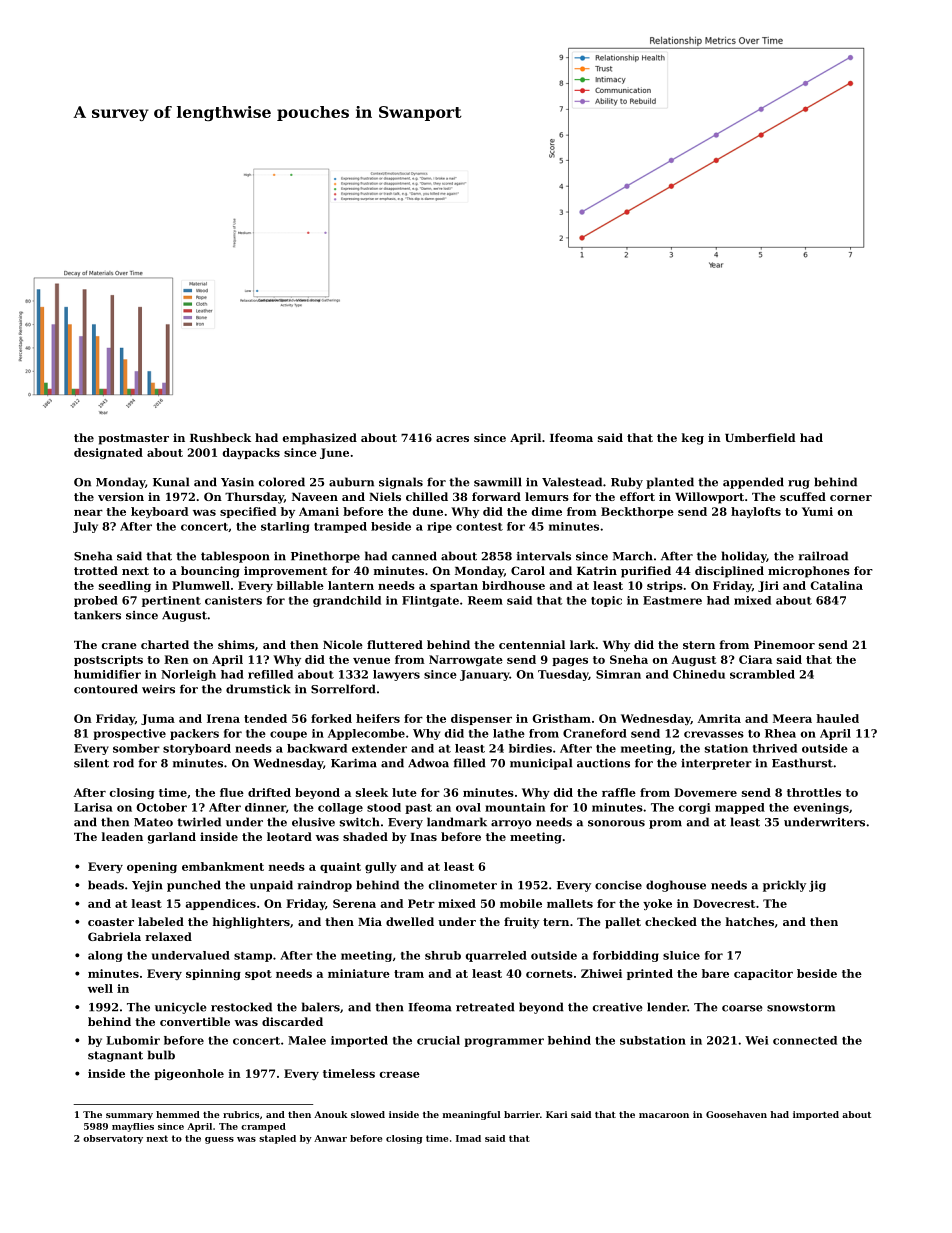  Describe the element at coordinates (220, 437) in the screenshot. I see `Rushbeck` at that location.
